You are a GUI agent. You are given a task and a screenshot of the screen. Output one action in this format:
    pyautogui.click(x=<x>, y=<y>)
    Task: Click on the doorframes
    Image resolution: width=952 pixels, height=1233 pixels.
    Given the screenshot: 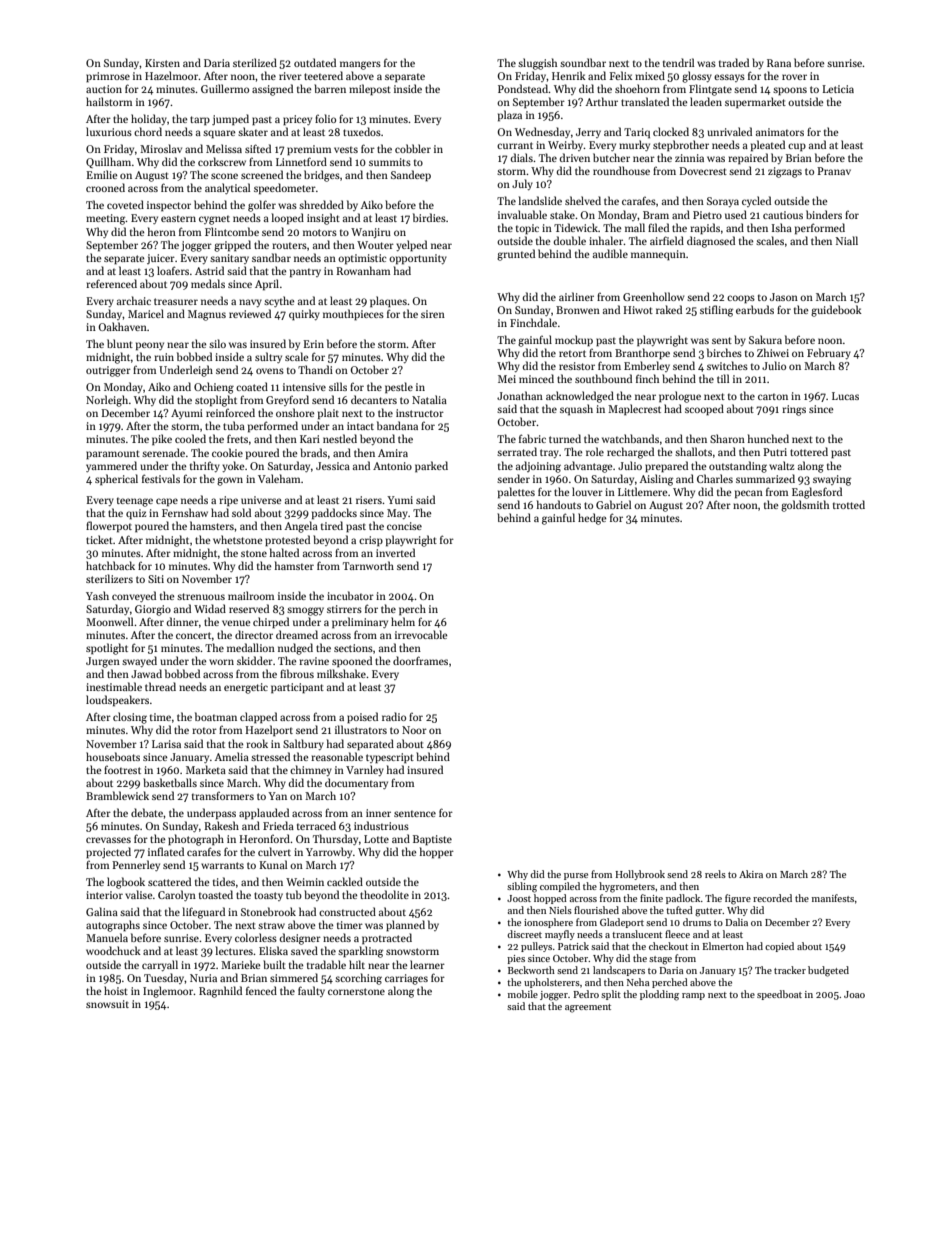 What is the action you would take?
    pyautogui.click(x=420, y=660)
